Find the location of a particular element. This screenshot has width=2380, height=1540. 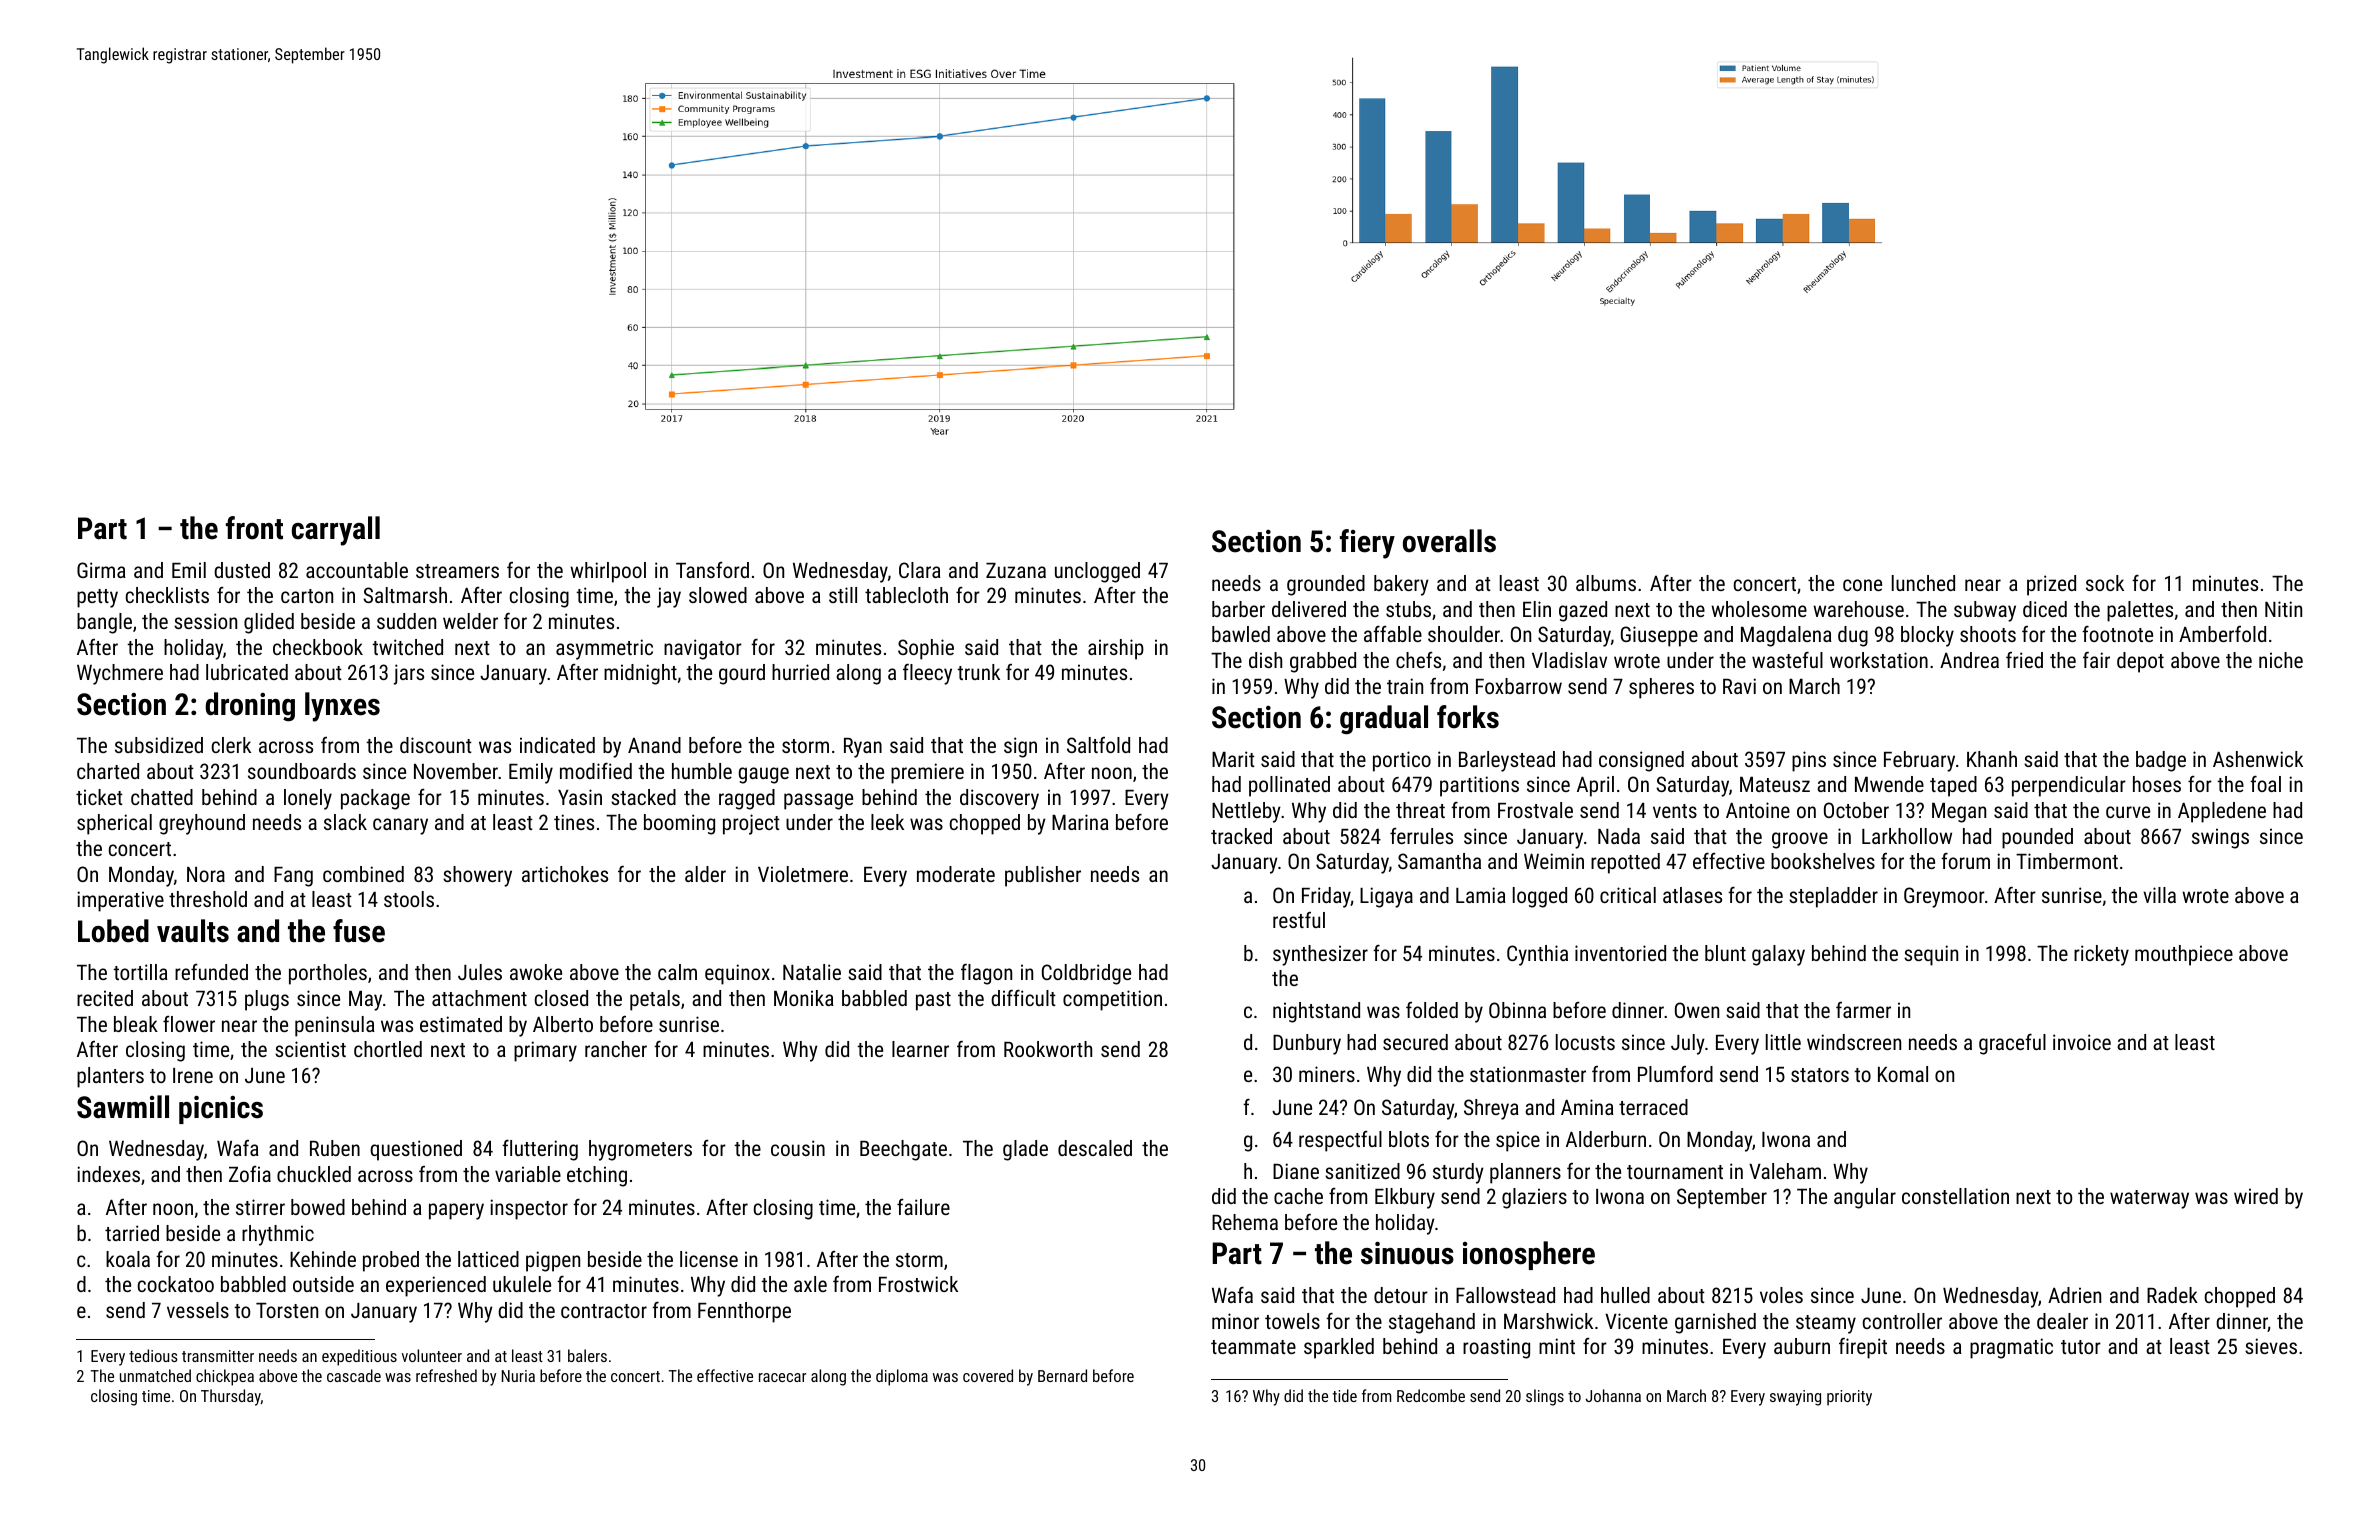

Frostvale is located at coordinates (1535, 810).
